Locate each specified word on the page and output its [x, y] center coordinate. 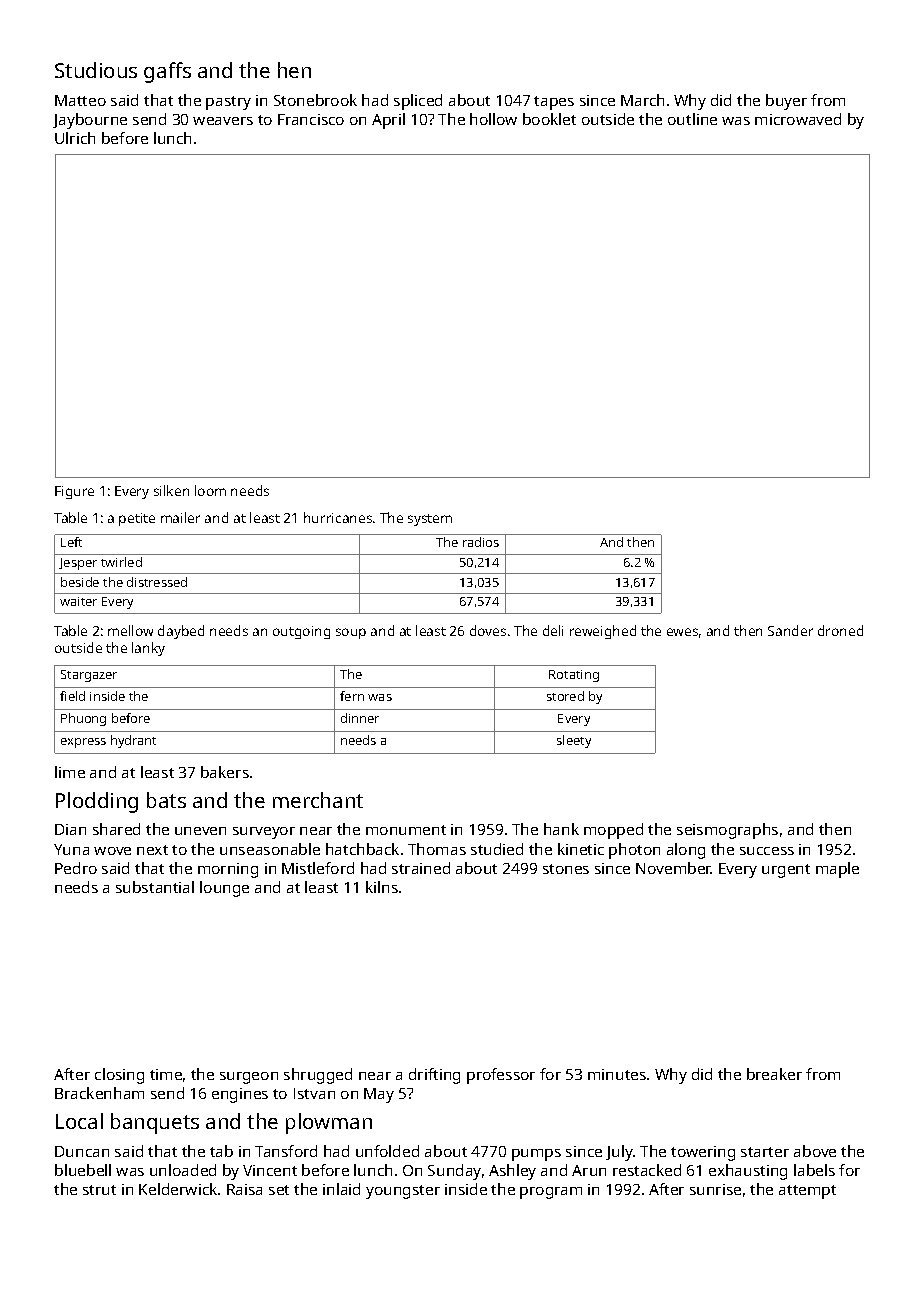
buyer [786, 102]
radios [481, 542]
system [430, 520]
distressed [157, 582]
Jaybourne [90, 121]
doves [488, 630]
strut [99, 1190]
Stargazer [89, 676]
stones [566, 869]
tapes [554, 103]
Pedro [76, 868]
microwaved [798, 119]
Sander [790, 630]
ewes [682, 632]
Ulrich [75, 138]
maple [837, 870]
